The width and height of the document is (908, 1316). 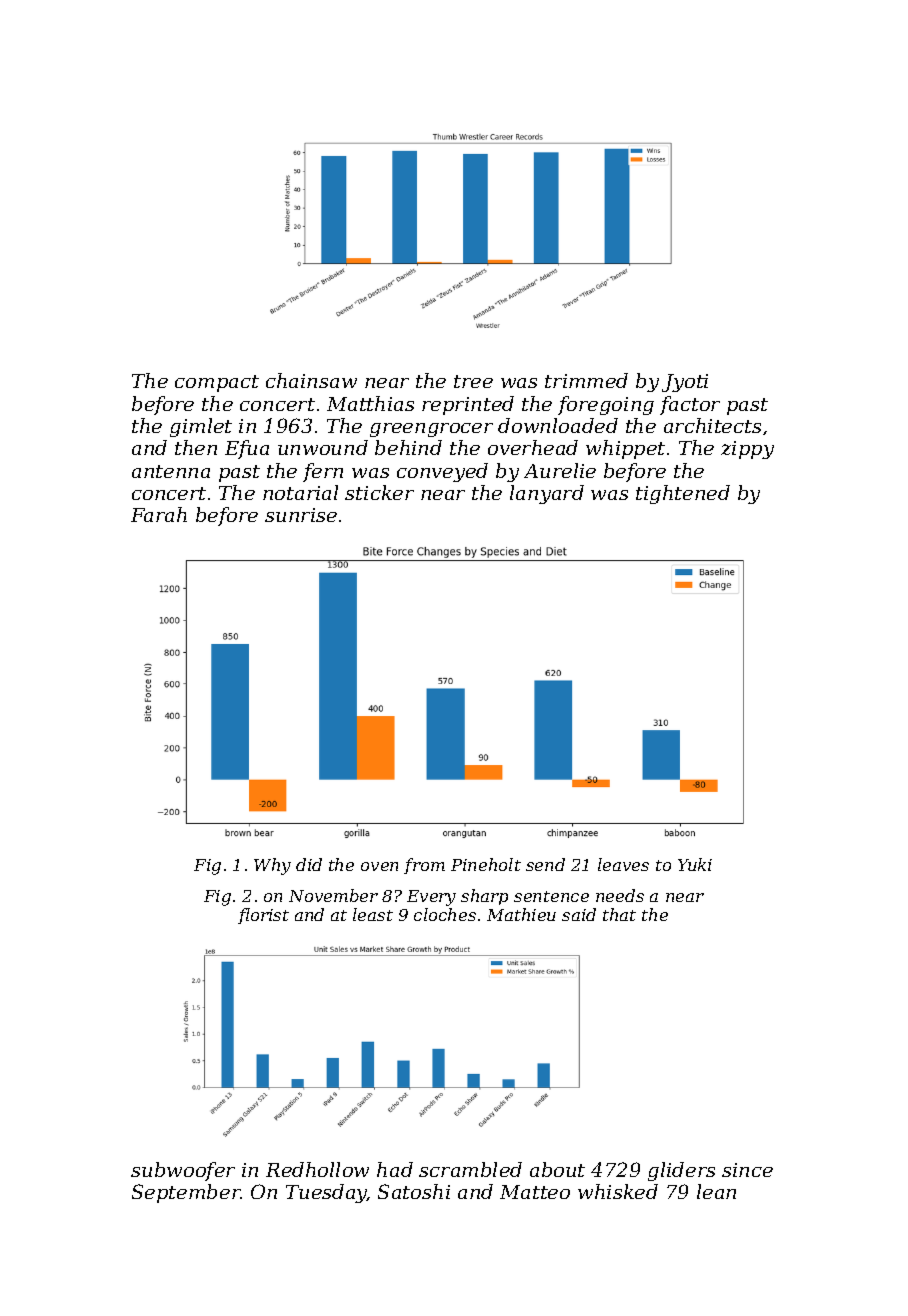 What do you see at coordinates (272, 866) in the document?
I see `Why` at bounding box center [272, 866].
